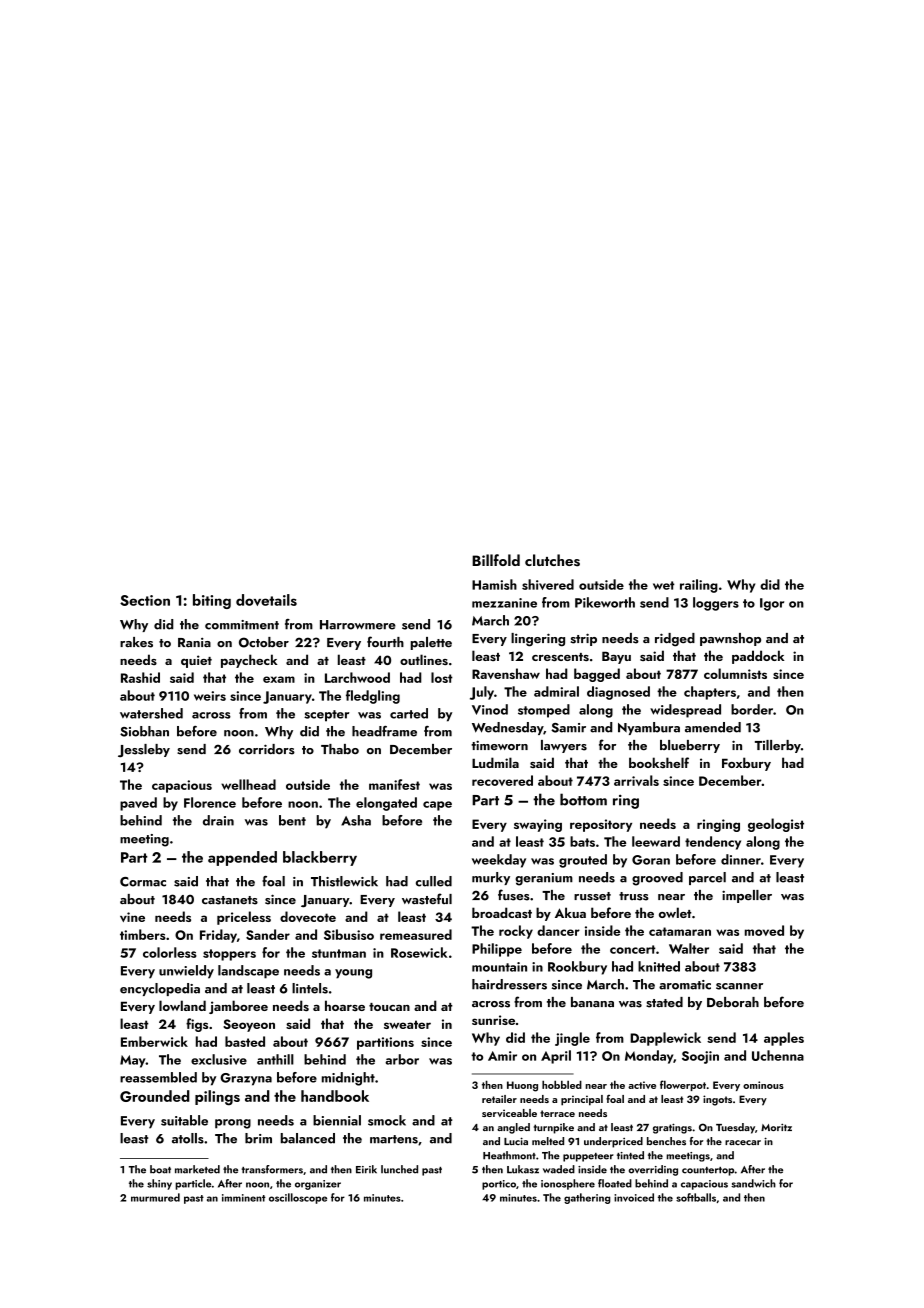 The height and width of the screenshot is (1308, 924). I want to click on elongated, so click(386, 804).
